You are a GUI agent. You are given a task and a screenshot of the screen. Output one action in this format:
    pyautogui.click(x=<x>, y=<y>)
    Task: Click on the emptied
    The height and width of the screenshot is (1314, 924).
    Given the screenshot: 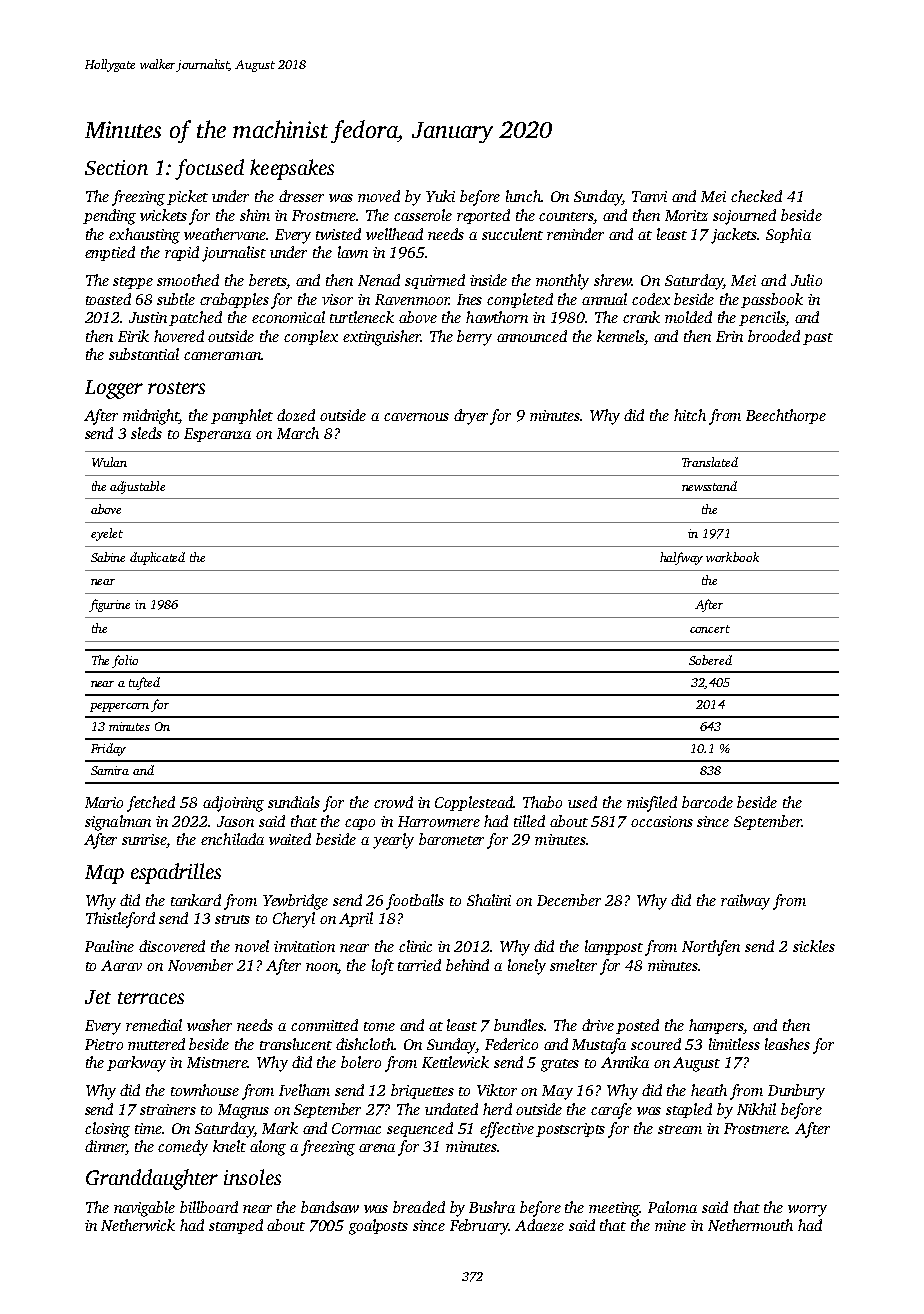 What is the action you would take?
    pyautogui.click(x=110, y=253)
